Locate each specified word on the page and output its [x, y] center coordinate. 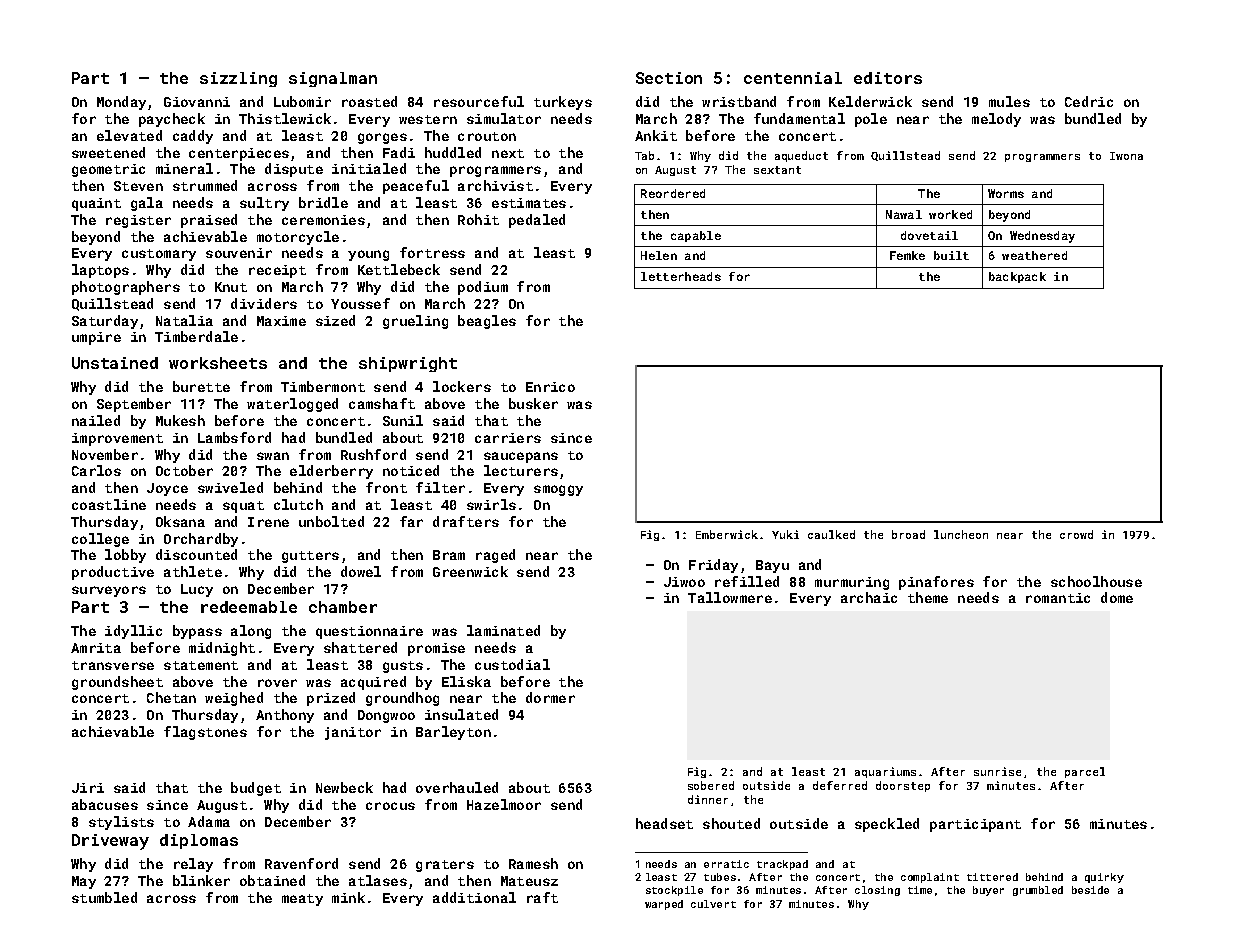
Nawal [904, 214]
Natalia [184, 320]
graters [445, 866]
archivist [495, 185]
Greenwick [470, 571]
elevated [129, 135]
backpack [1017, 277]
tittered [992, 877]
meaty [302, 900]
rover [277, 683]
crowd [1076, 534]
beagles [487, 322]
